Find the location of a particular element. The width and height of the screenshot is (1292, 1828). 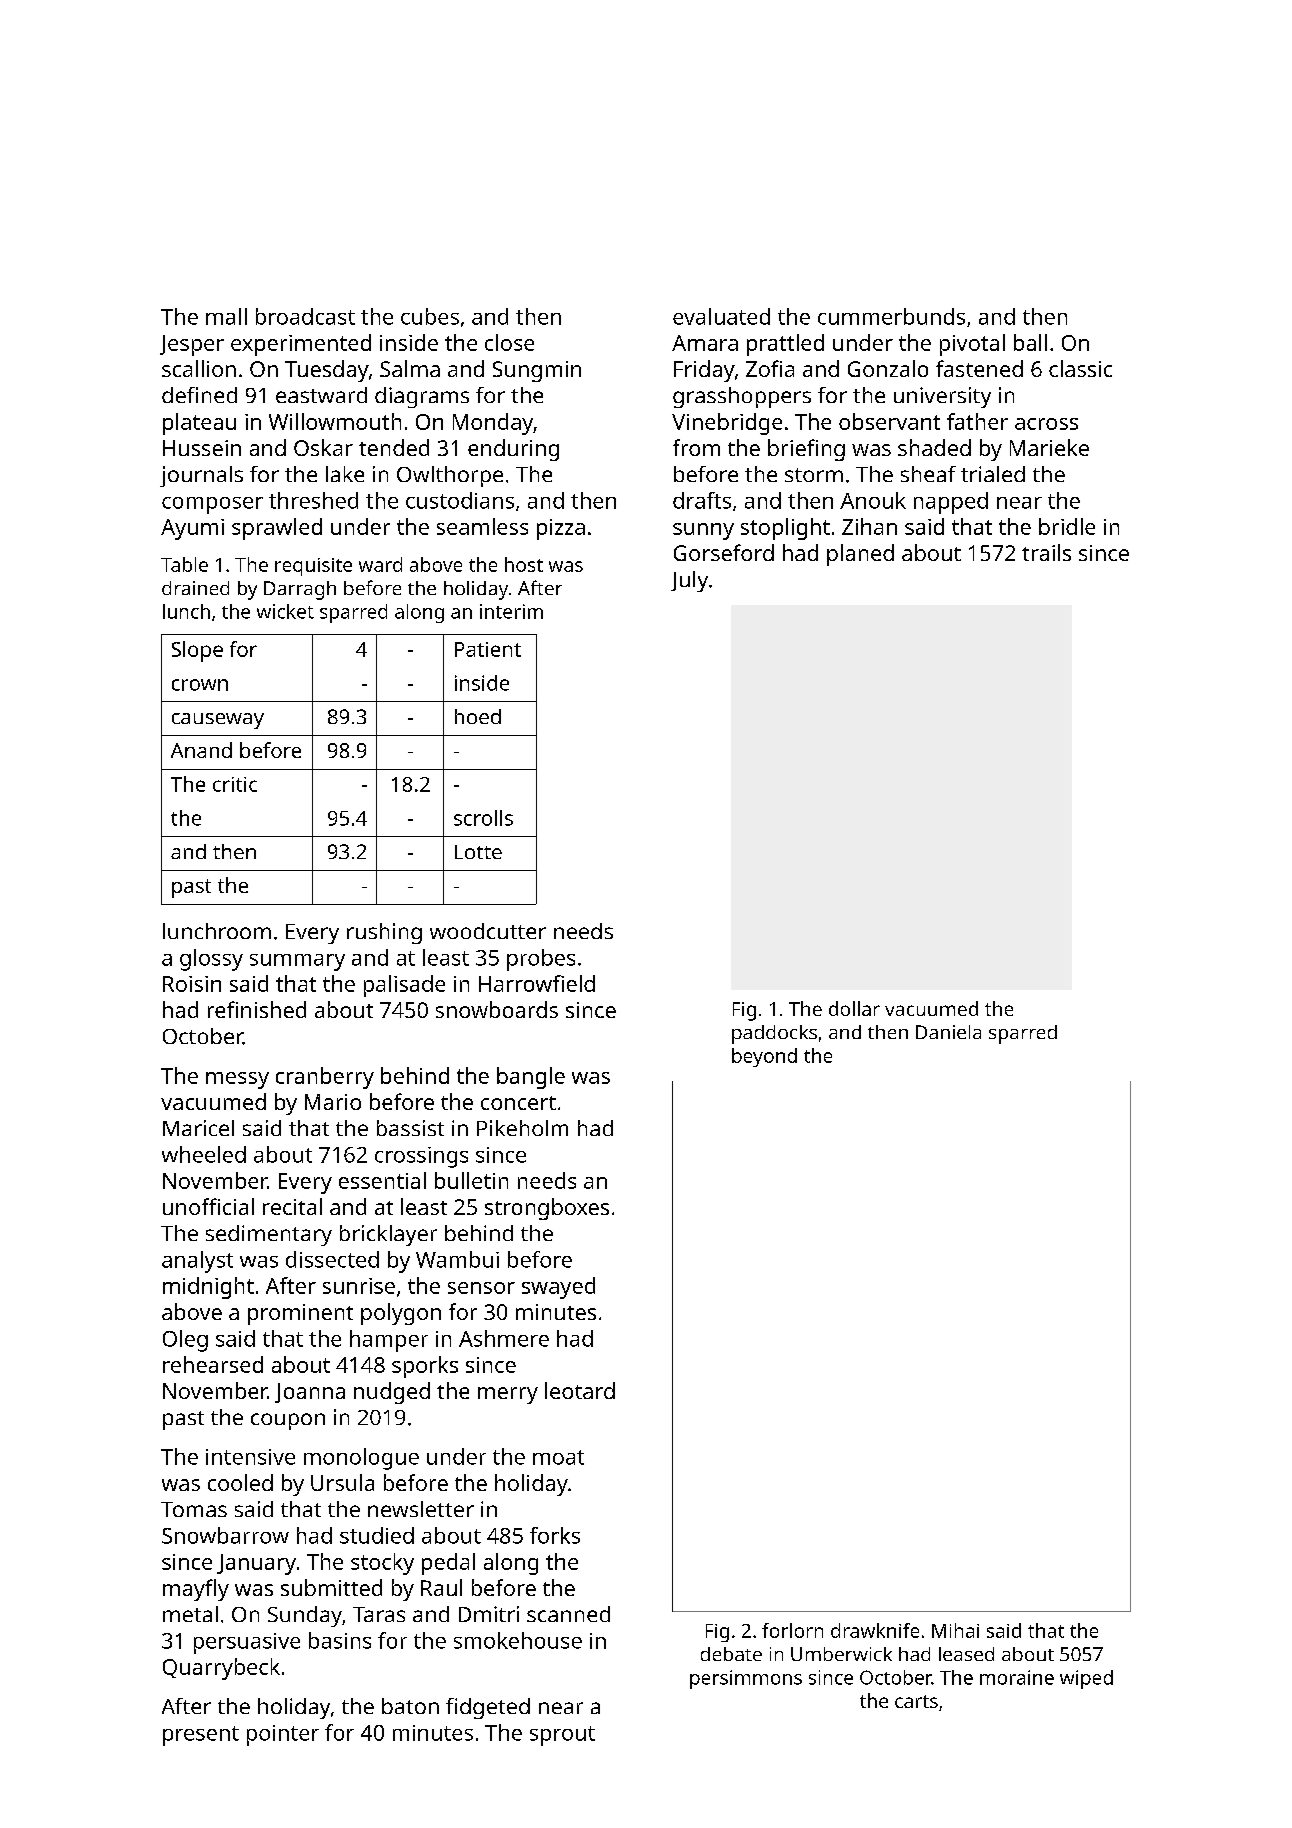

close is located at coordinates (509, 342).
